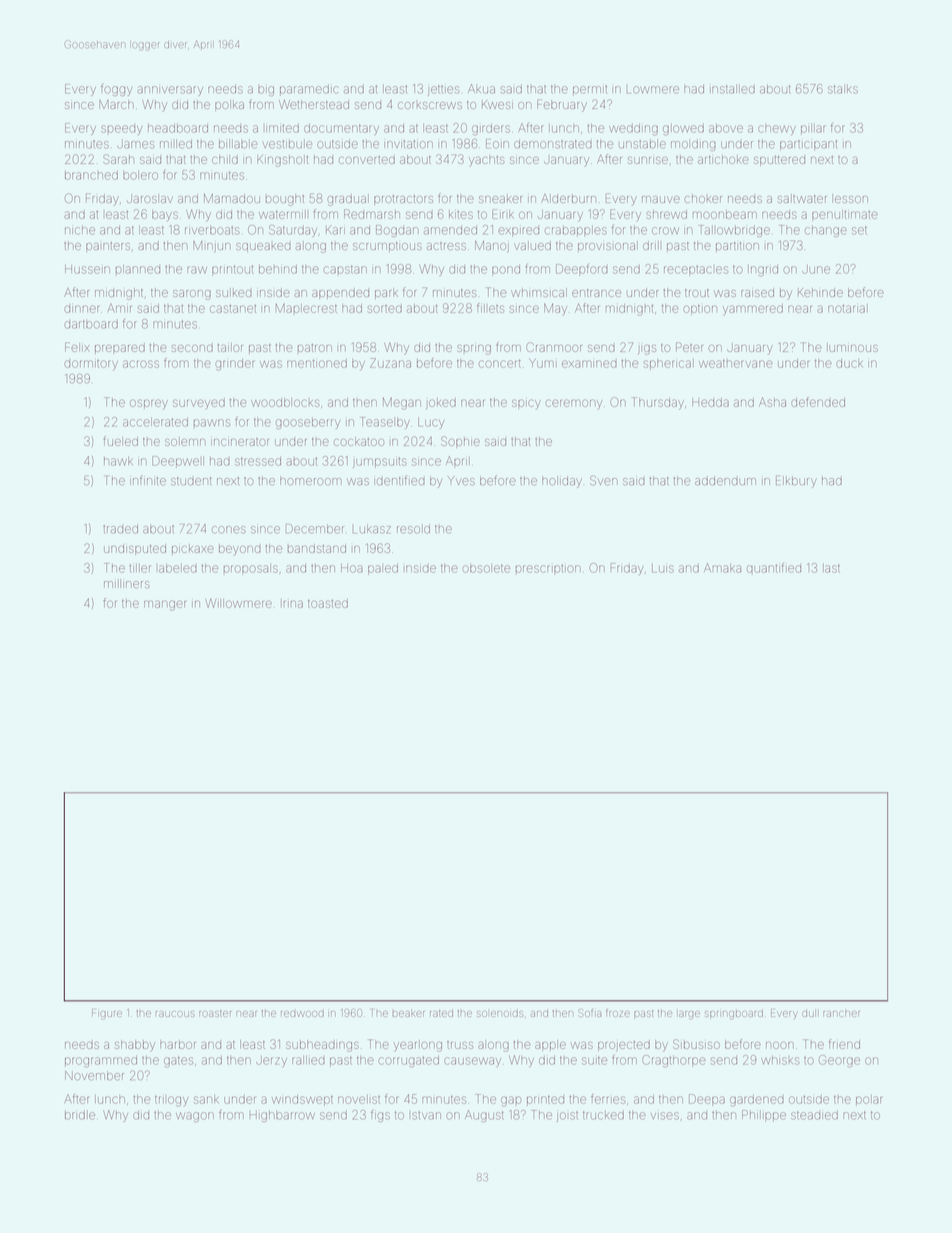 This screenshot has width=952, height=1233. I want to click on cockatoo, so click(359, 441).
